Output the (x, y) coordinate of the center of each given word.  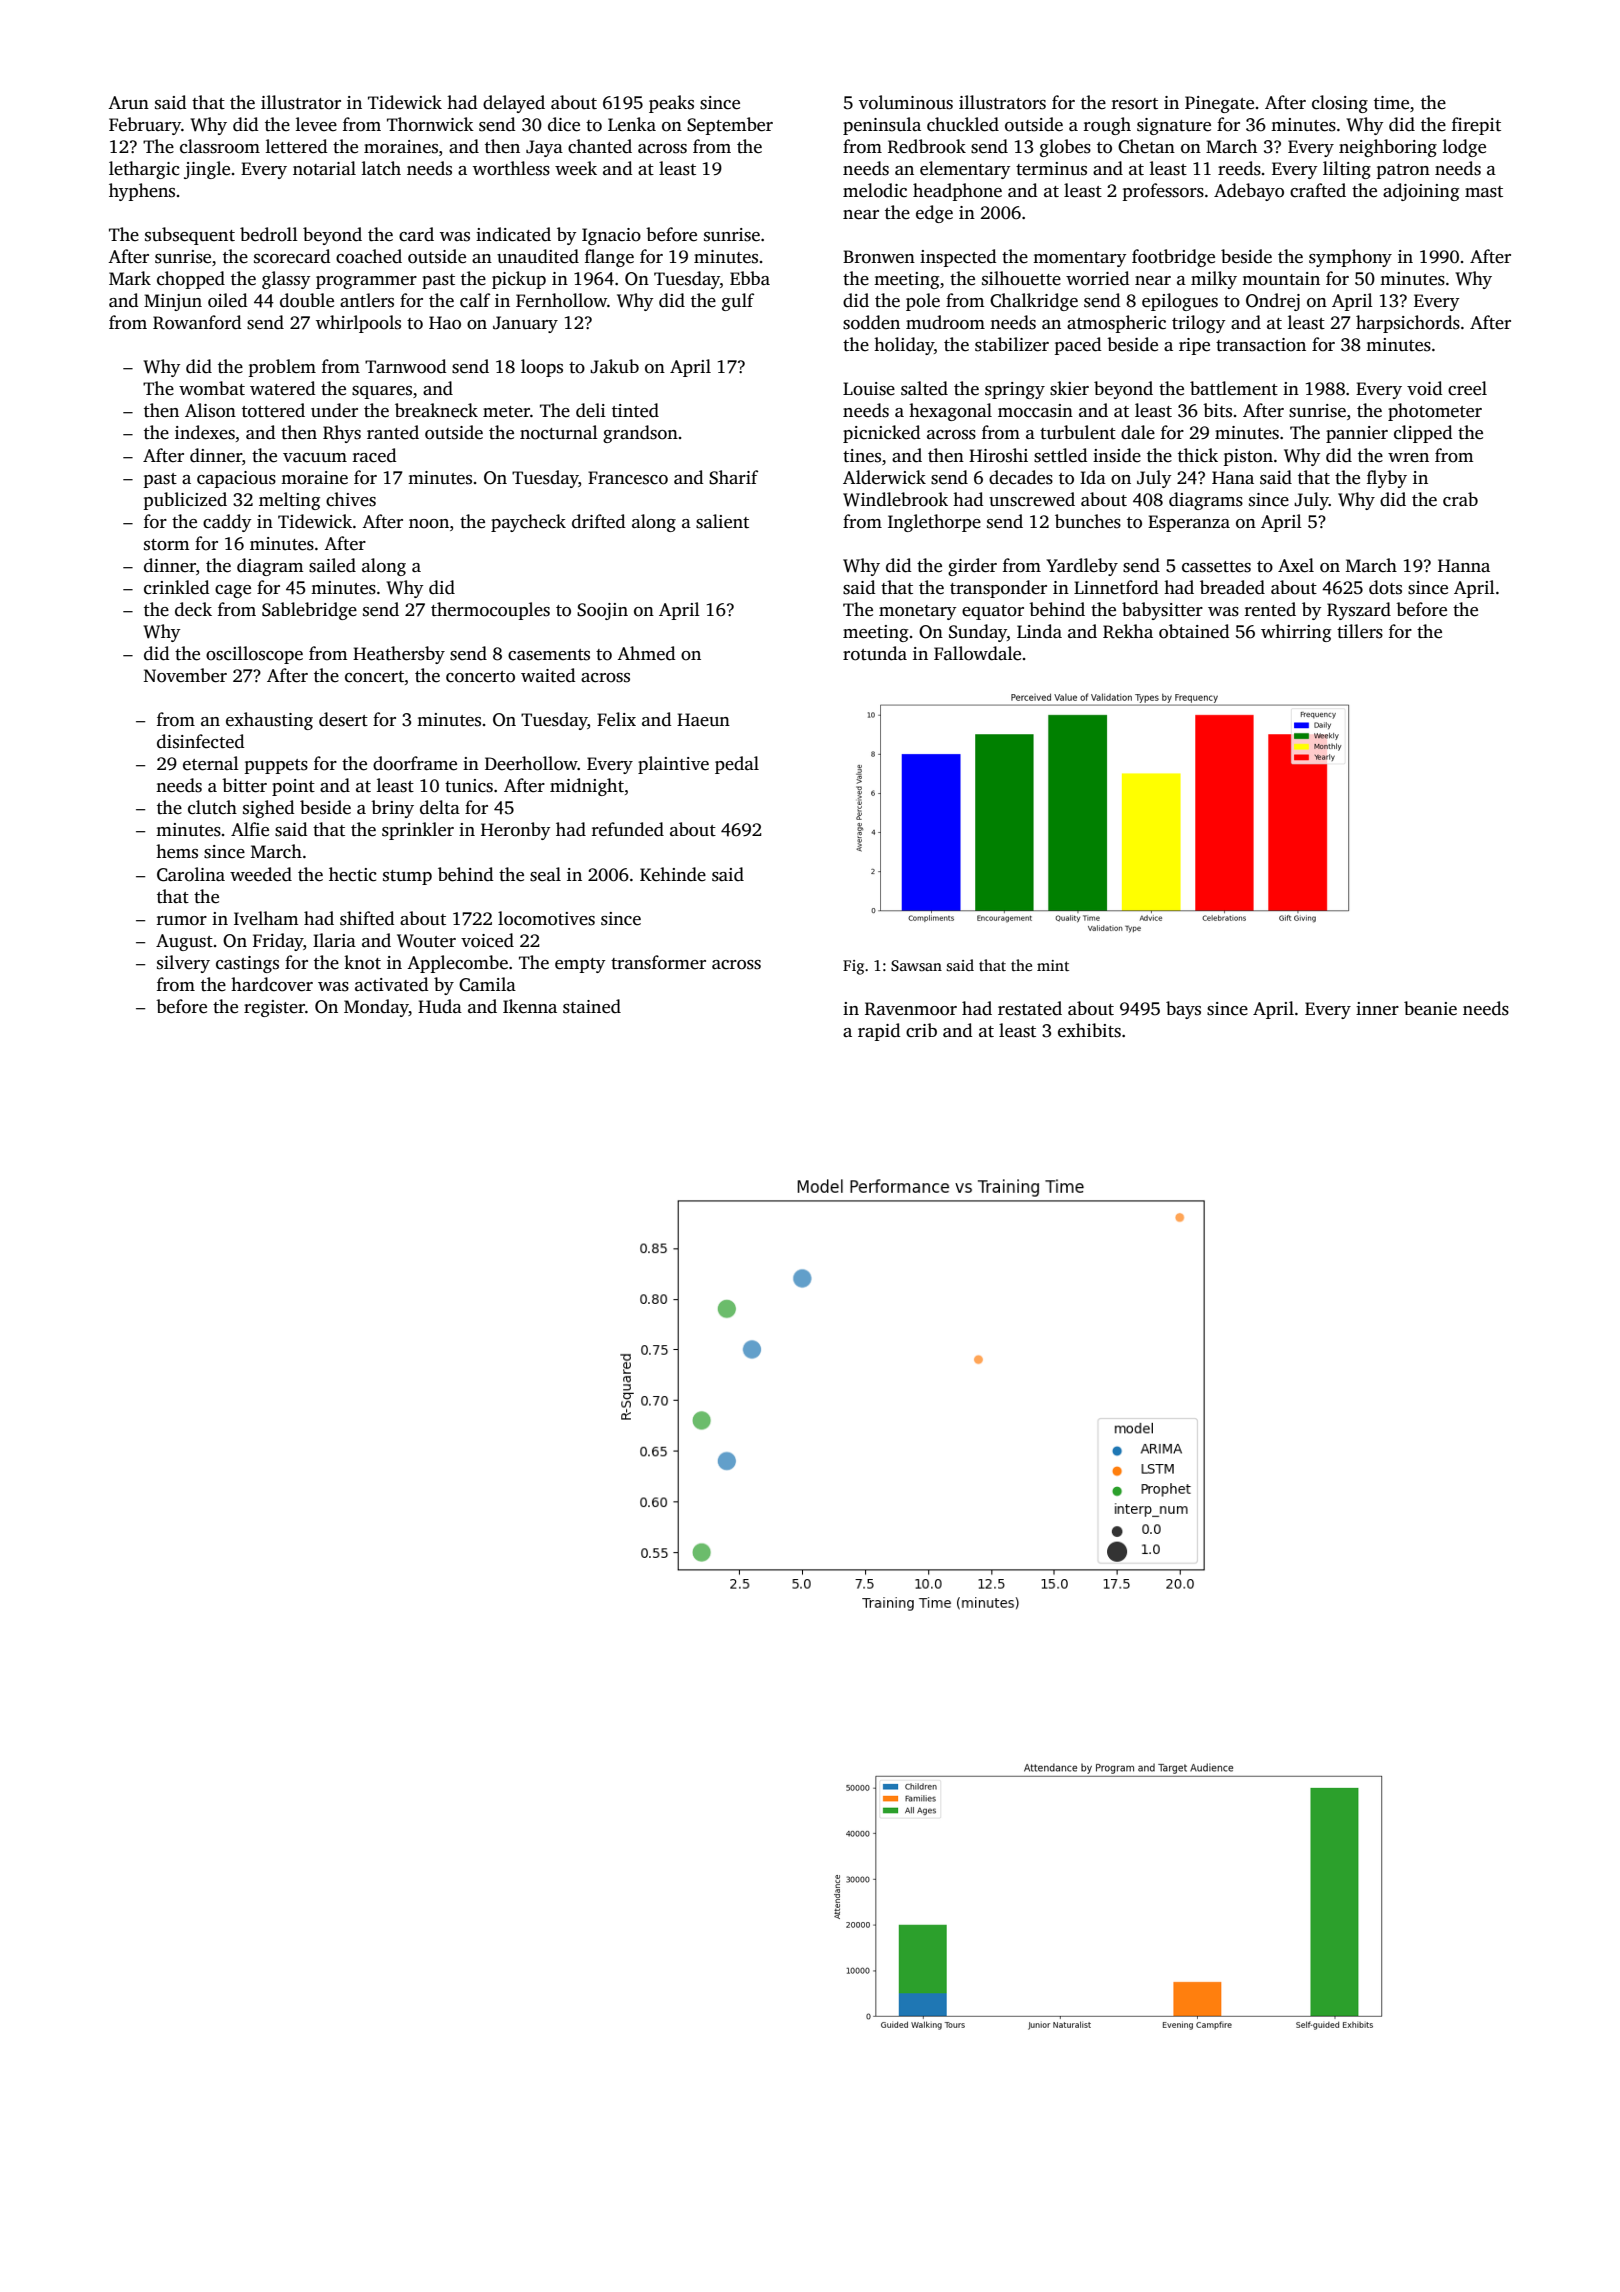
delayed (514, 104)
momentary (1080, 259)
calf (475, 300)
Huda (440, 1006)
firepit (1476, 126)
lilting (1347, 170)
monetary (918, 612)
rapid (879, 1032)
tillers (1360, 631)
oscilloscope (254, 655)
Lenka (632, 124)
